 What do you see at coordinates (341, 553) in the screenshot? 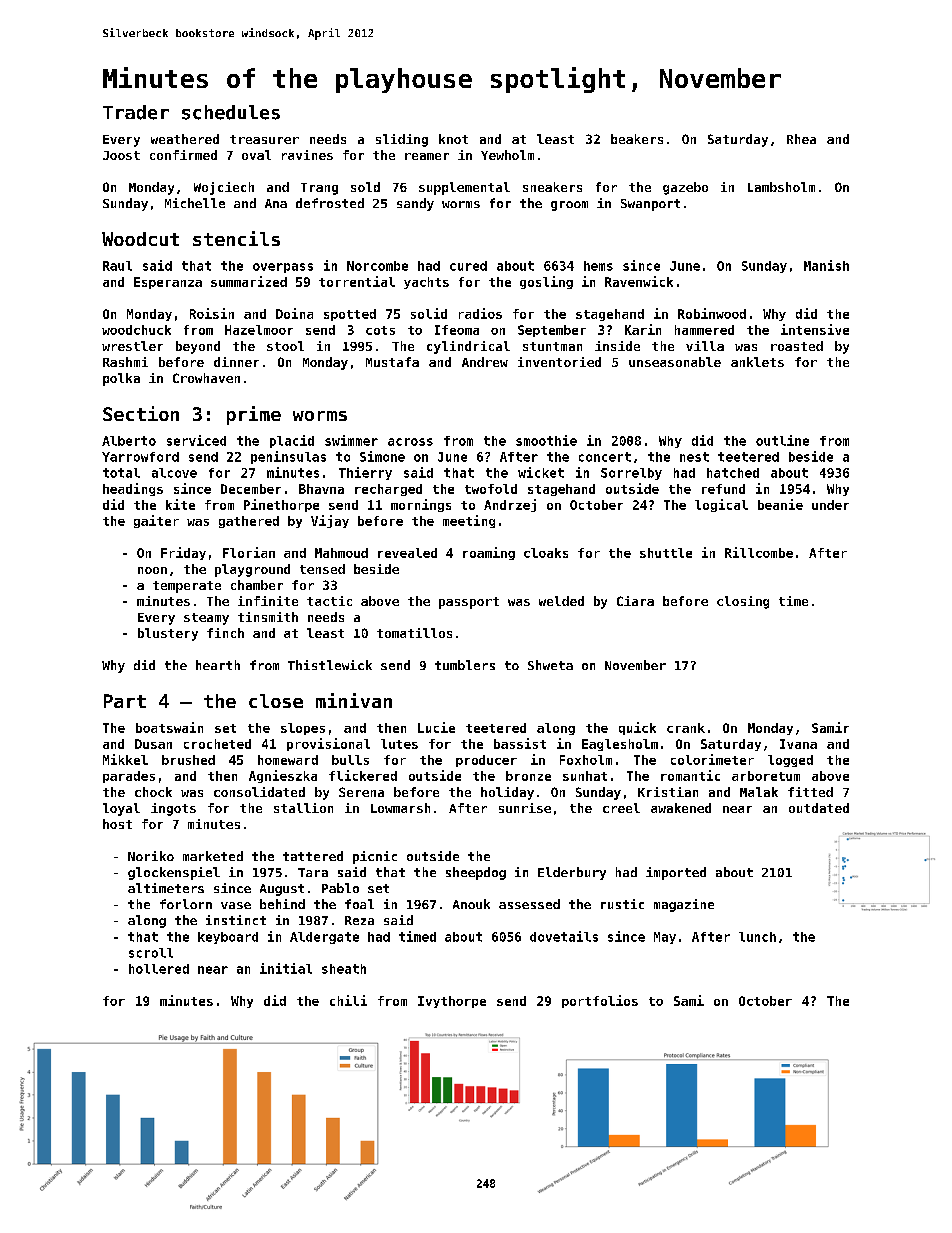
I see `Mahmoud` at bounding box center [341, 553].
